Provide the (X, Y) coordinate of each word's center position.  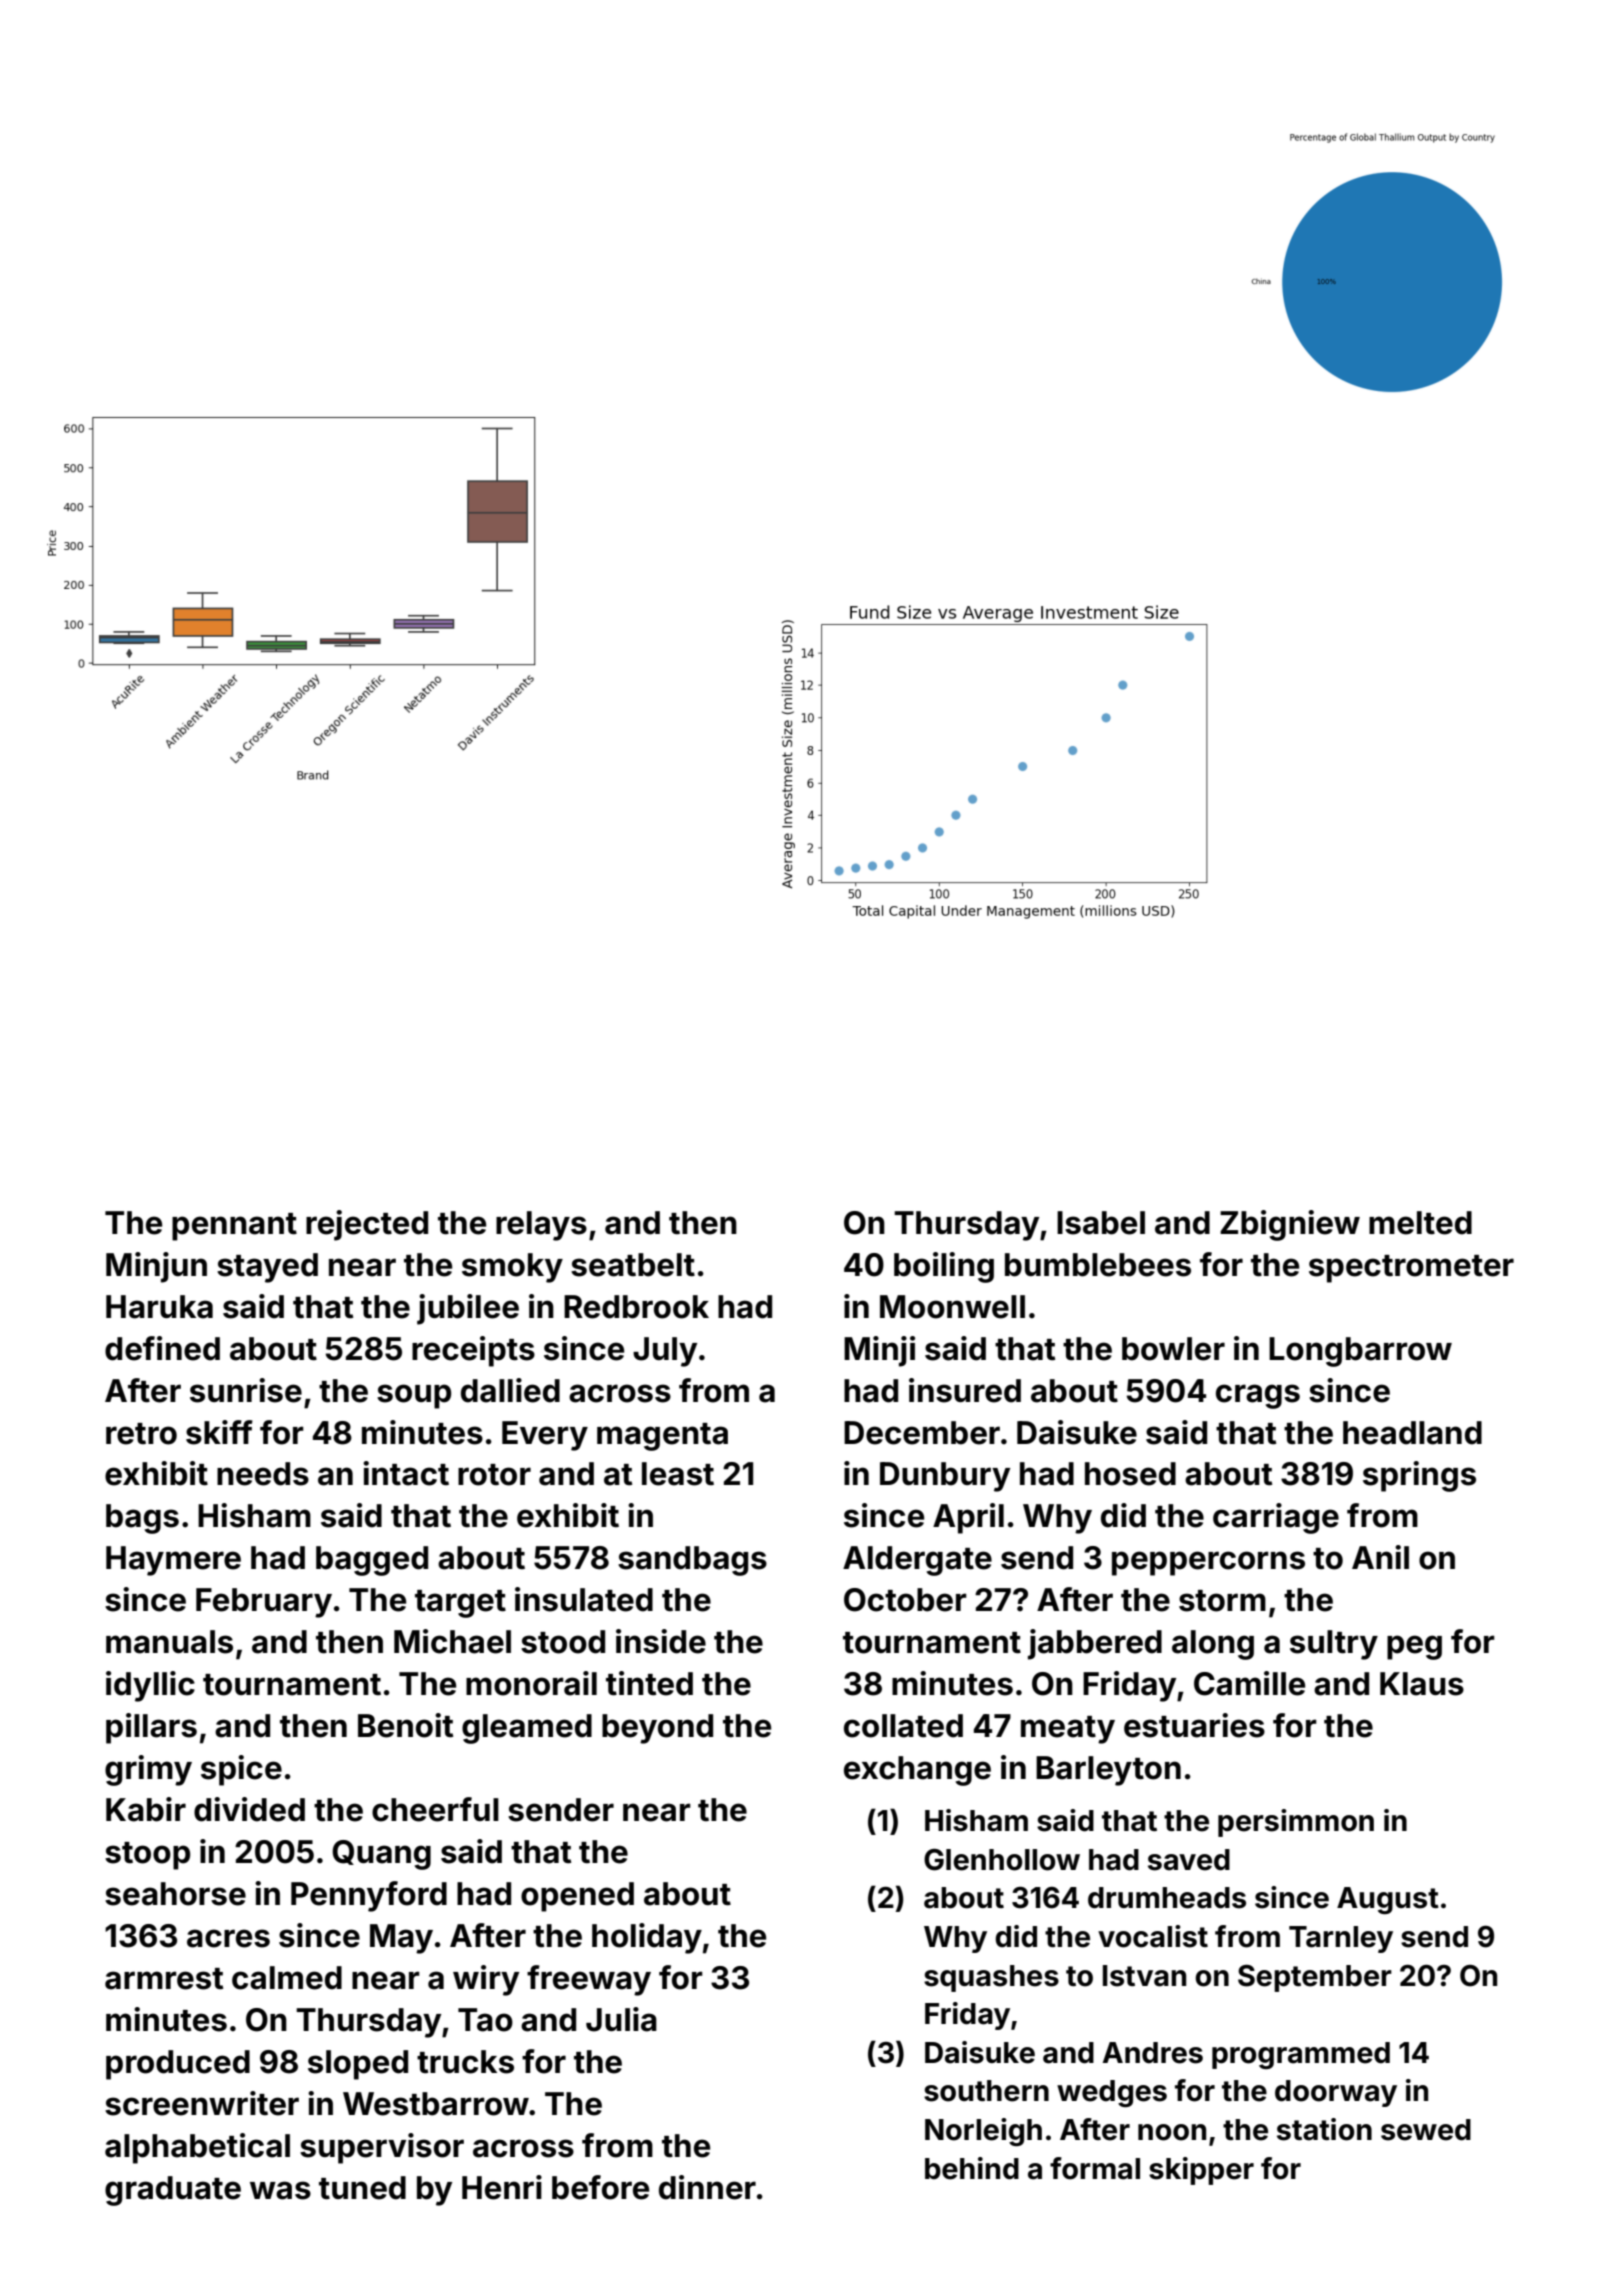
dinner (707, 2187)
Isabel (1101, 1223)
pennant (234, 1227)
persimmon (1296, 1823)
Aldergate (917, 1561)
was (280, 2190)
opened (577, 1897)
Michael (452, 1641)
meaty (1068, 1730)
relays (541, 1226)
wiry (486, 1980)
